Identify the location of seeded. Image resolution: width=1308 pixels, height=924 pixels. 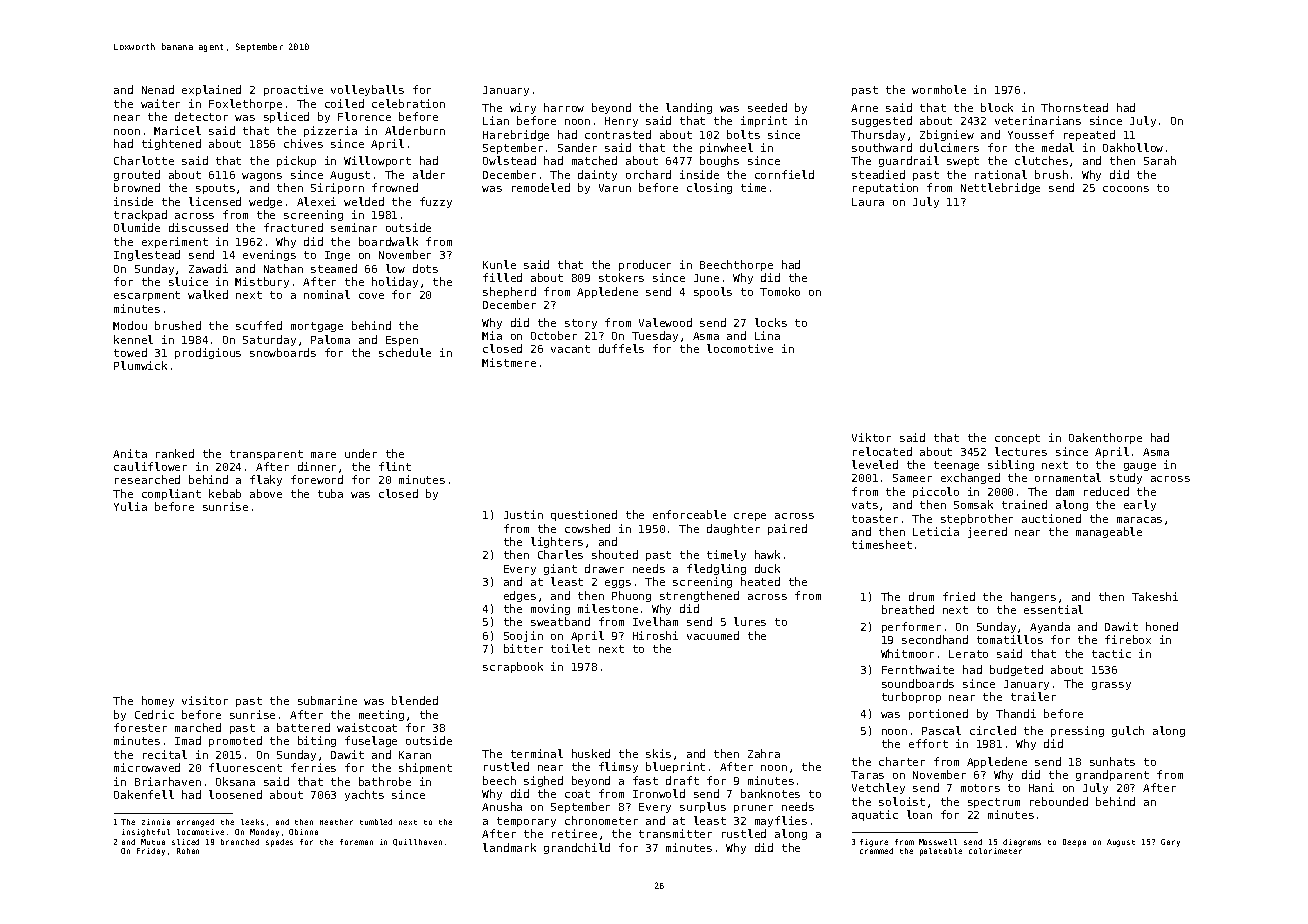
(767, 107).
